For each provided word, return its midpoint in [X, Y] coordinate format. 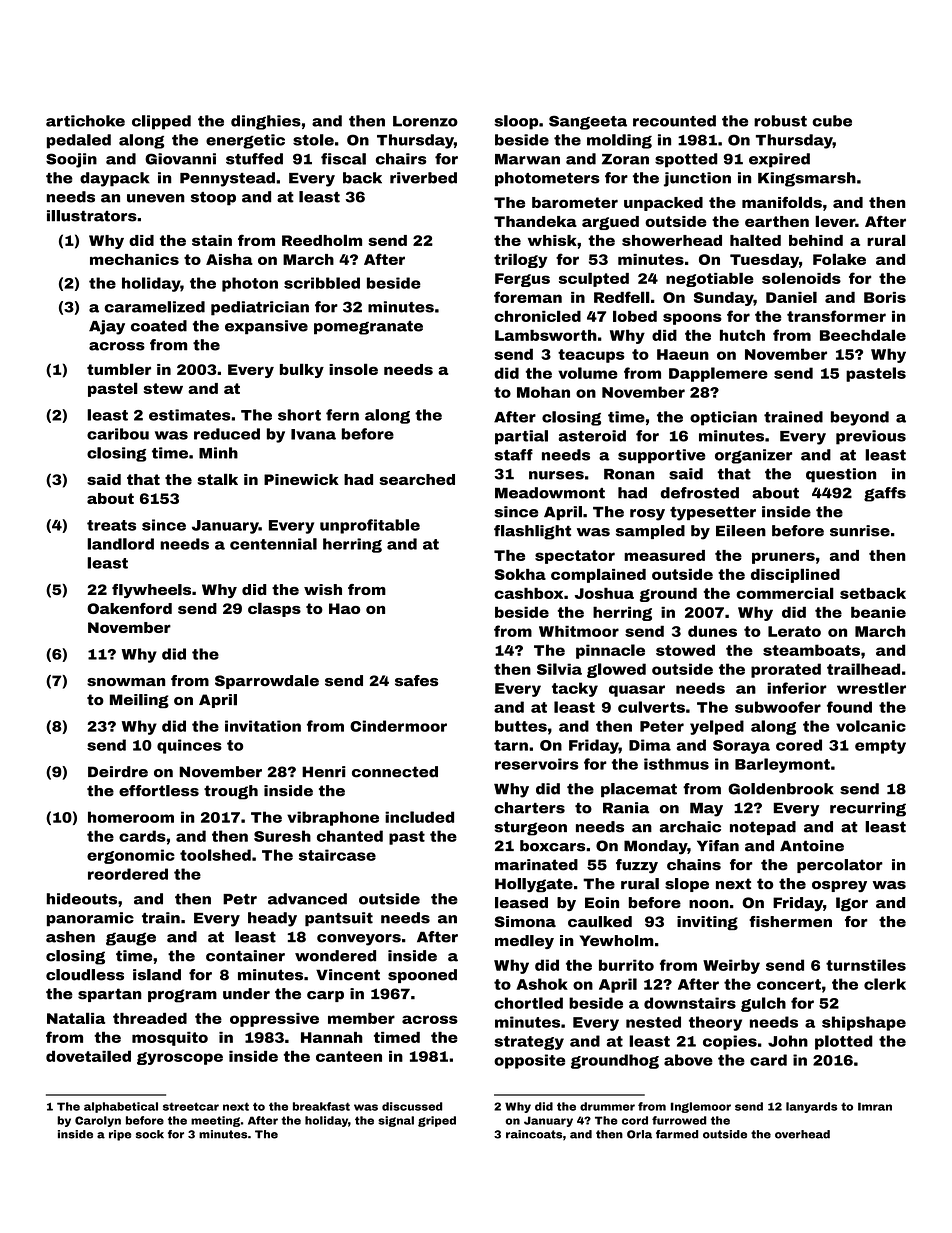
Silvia [559, 669]
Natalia [76, 1018]
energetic [245, 141]
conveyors [359, 940]
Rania [626, 808]
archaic [690, 827]
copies [730, 1042]
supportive [661, 456]
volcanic [871, 726]
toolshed [215, 855]
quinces [189, 746]
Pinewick [301, 479]
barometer [575, 202]
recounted [674, 121]
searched [417, 479]
